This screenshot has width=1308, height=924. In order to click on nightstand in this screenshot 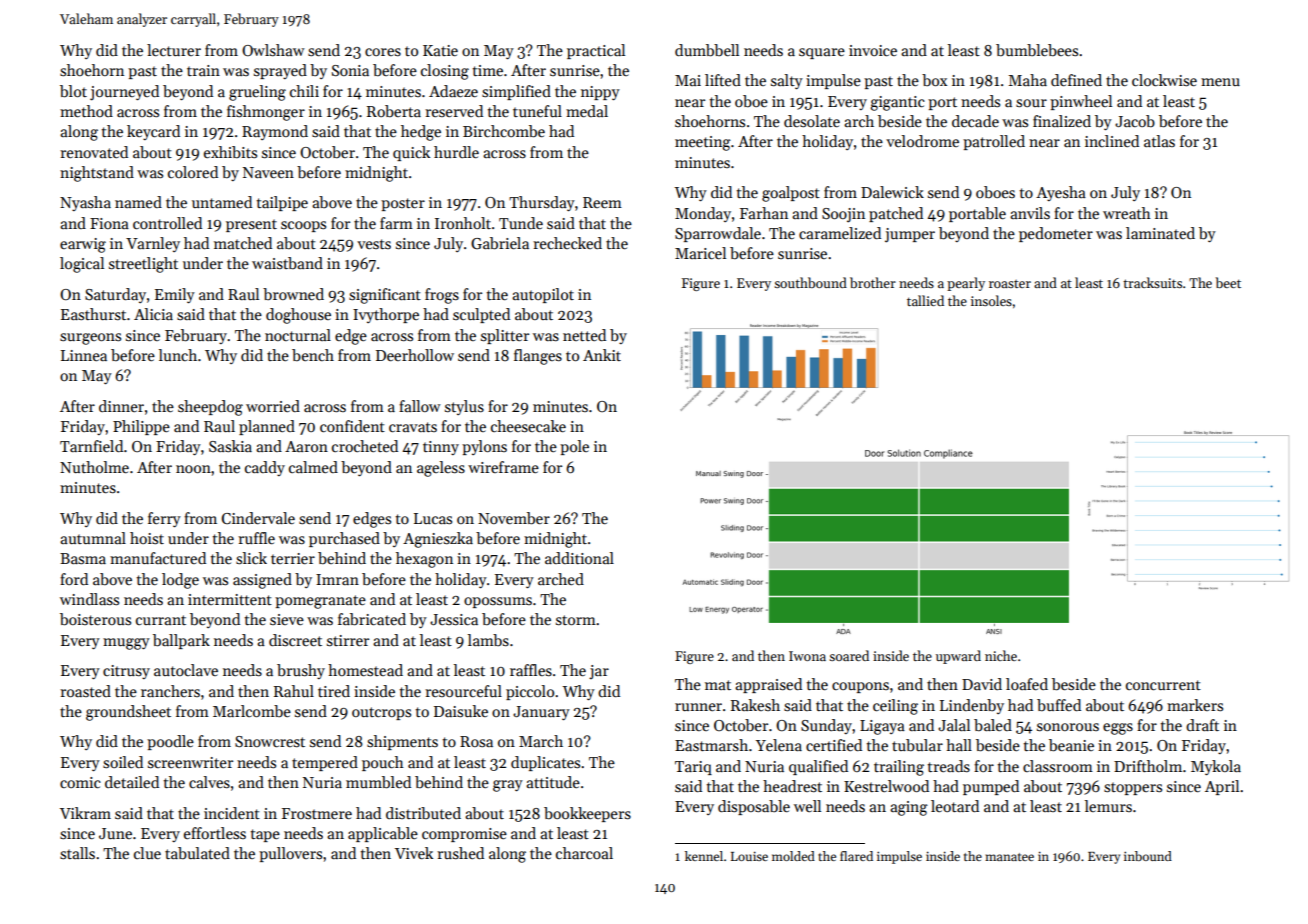, I will do `click(97, 174)`.
